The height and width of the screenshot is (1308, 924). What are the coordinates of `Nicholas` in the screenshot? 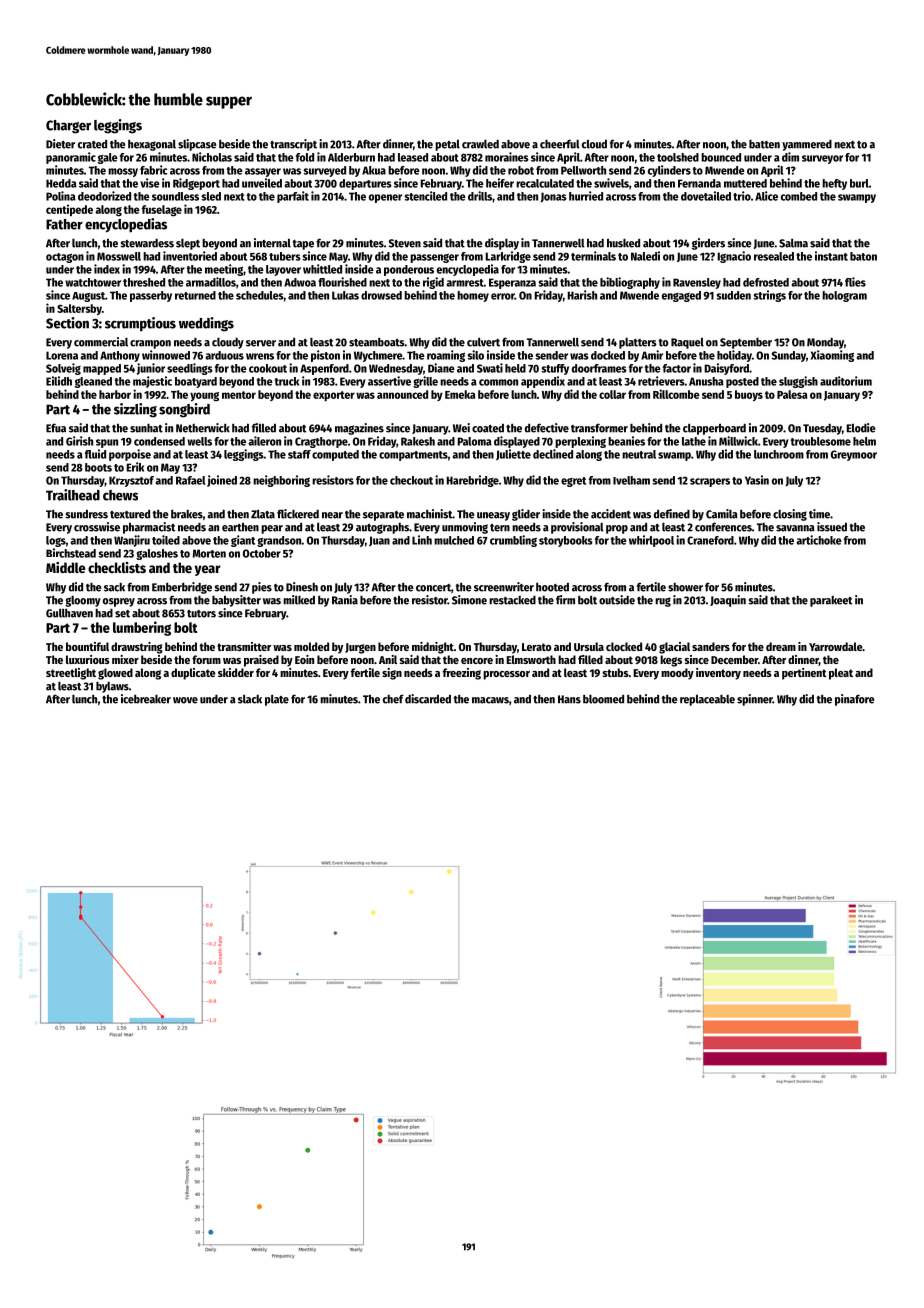 It's located at (212, 157).
